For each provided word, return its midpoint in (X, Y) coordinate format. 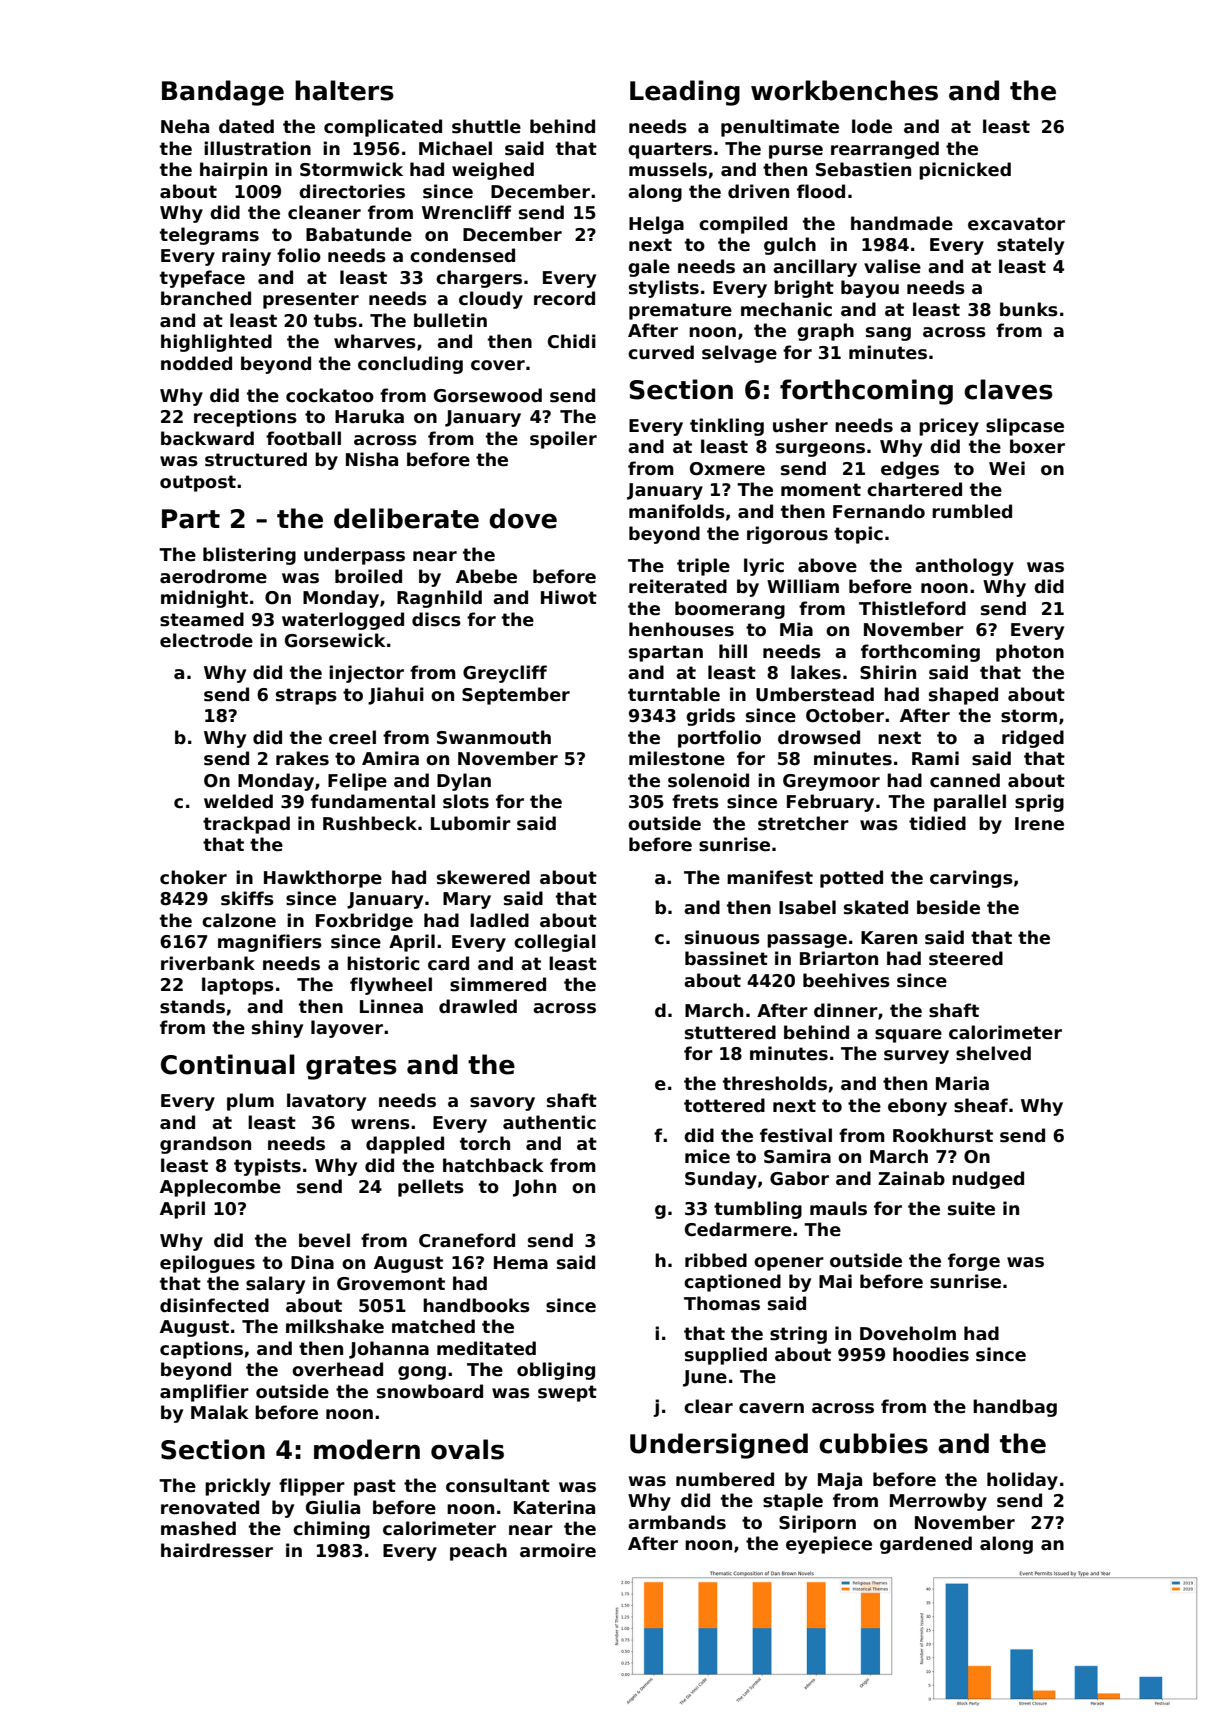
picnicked (965, 171)
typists (267, 1167)
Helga (656, 225)
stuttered (730, 1032)
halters (344, 90)
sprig (1039, 803)
